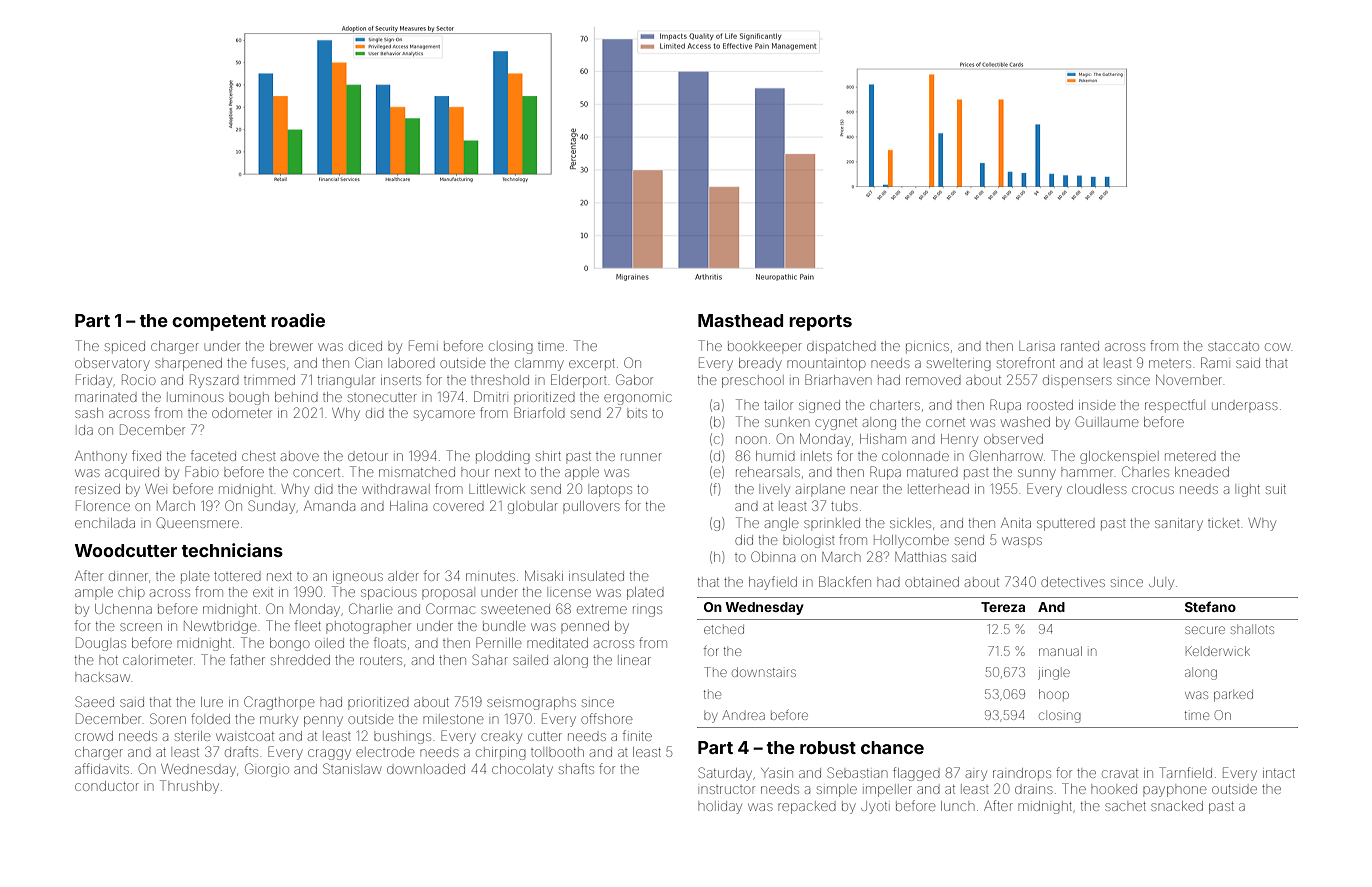 The height and width of the screenshot is (887, 1372). I want to click on mountaintop, so click(826, 365).
